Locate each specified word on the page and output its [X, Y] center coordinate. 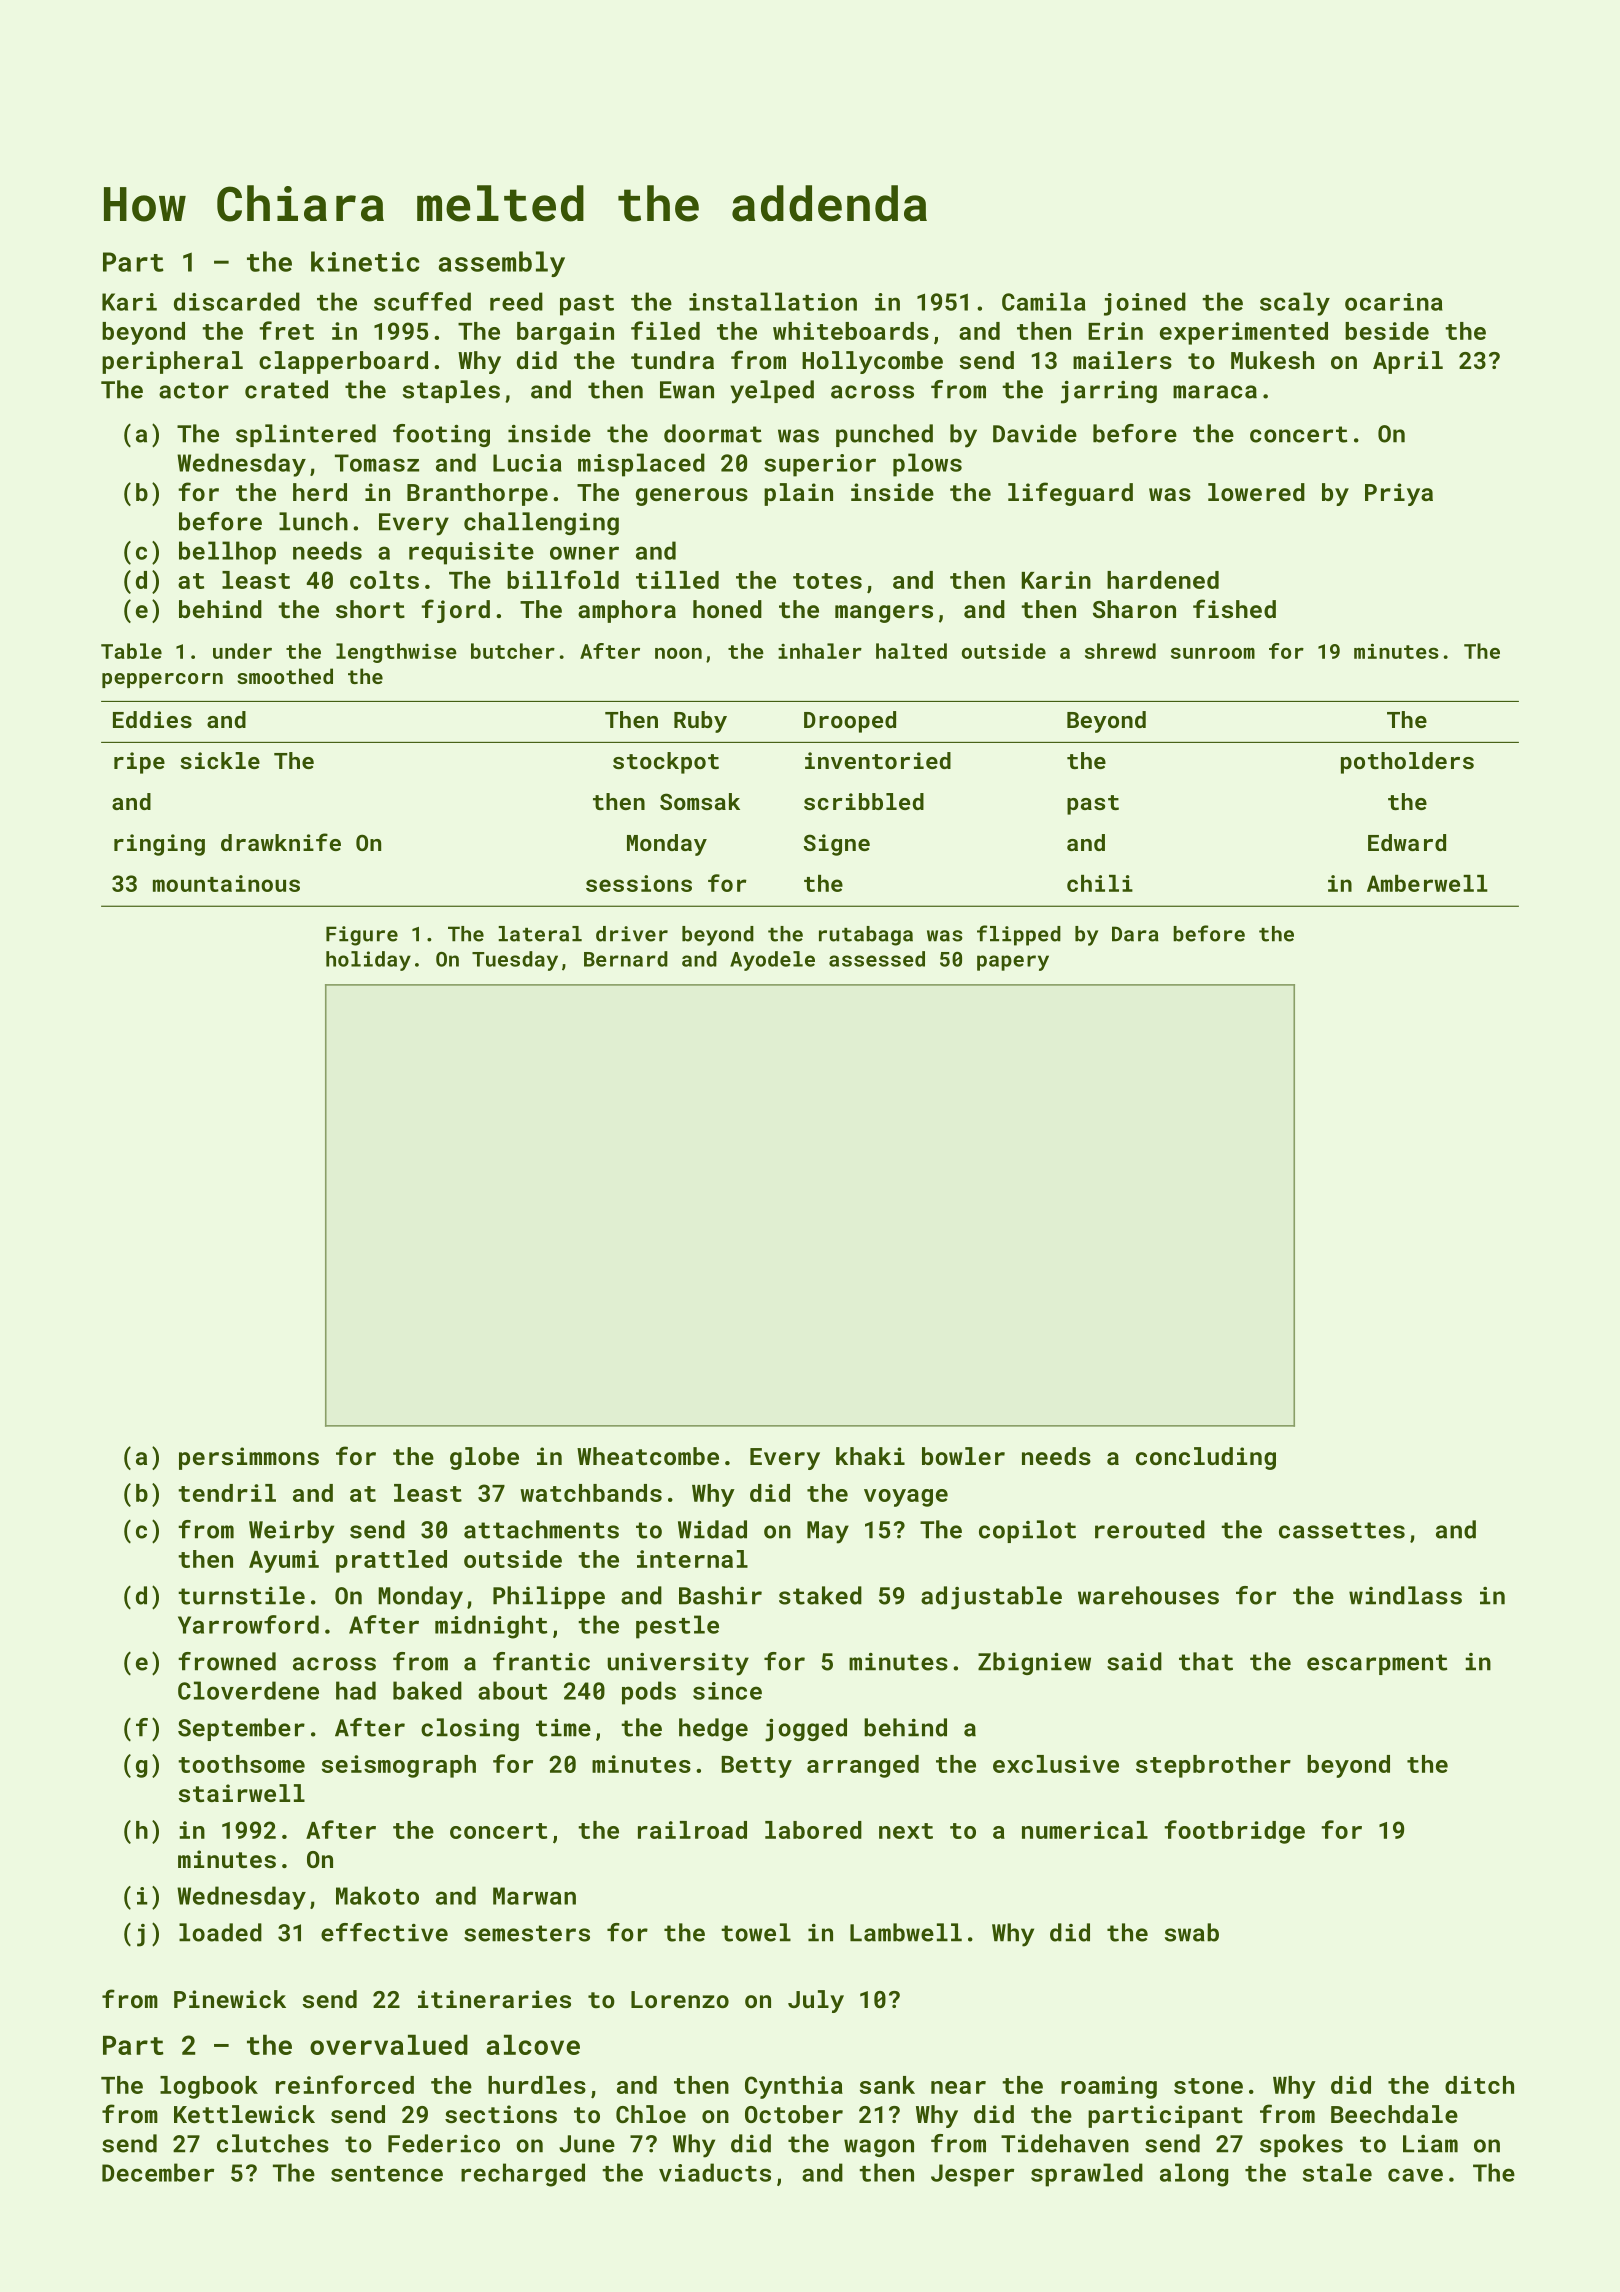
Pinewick [230, 1999]
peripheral [172, 362]
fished [1234, 608]
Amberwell [1427, 883]
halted [911, 651]
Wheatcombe [648, 1456]
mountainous [226, 883]
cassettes [1342, 1530]
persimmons [249, 1458]
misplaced [641, 465]
